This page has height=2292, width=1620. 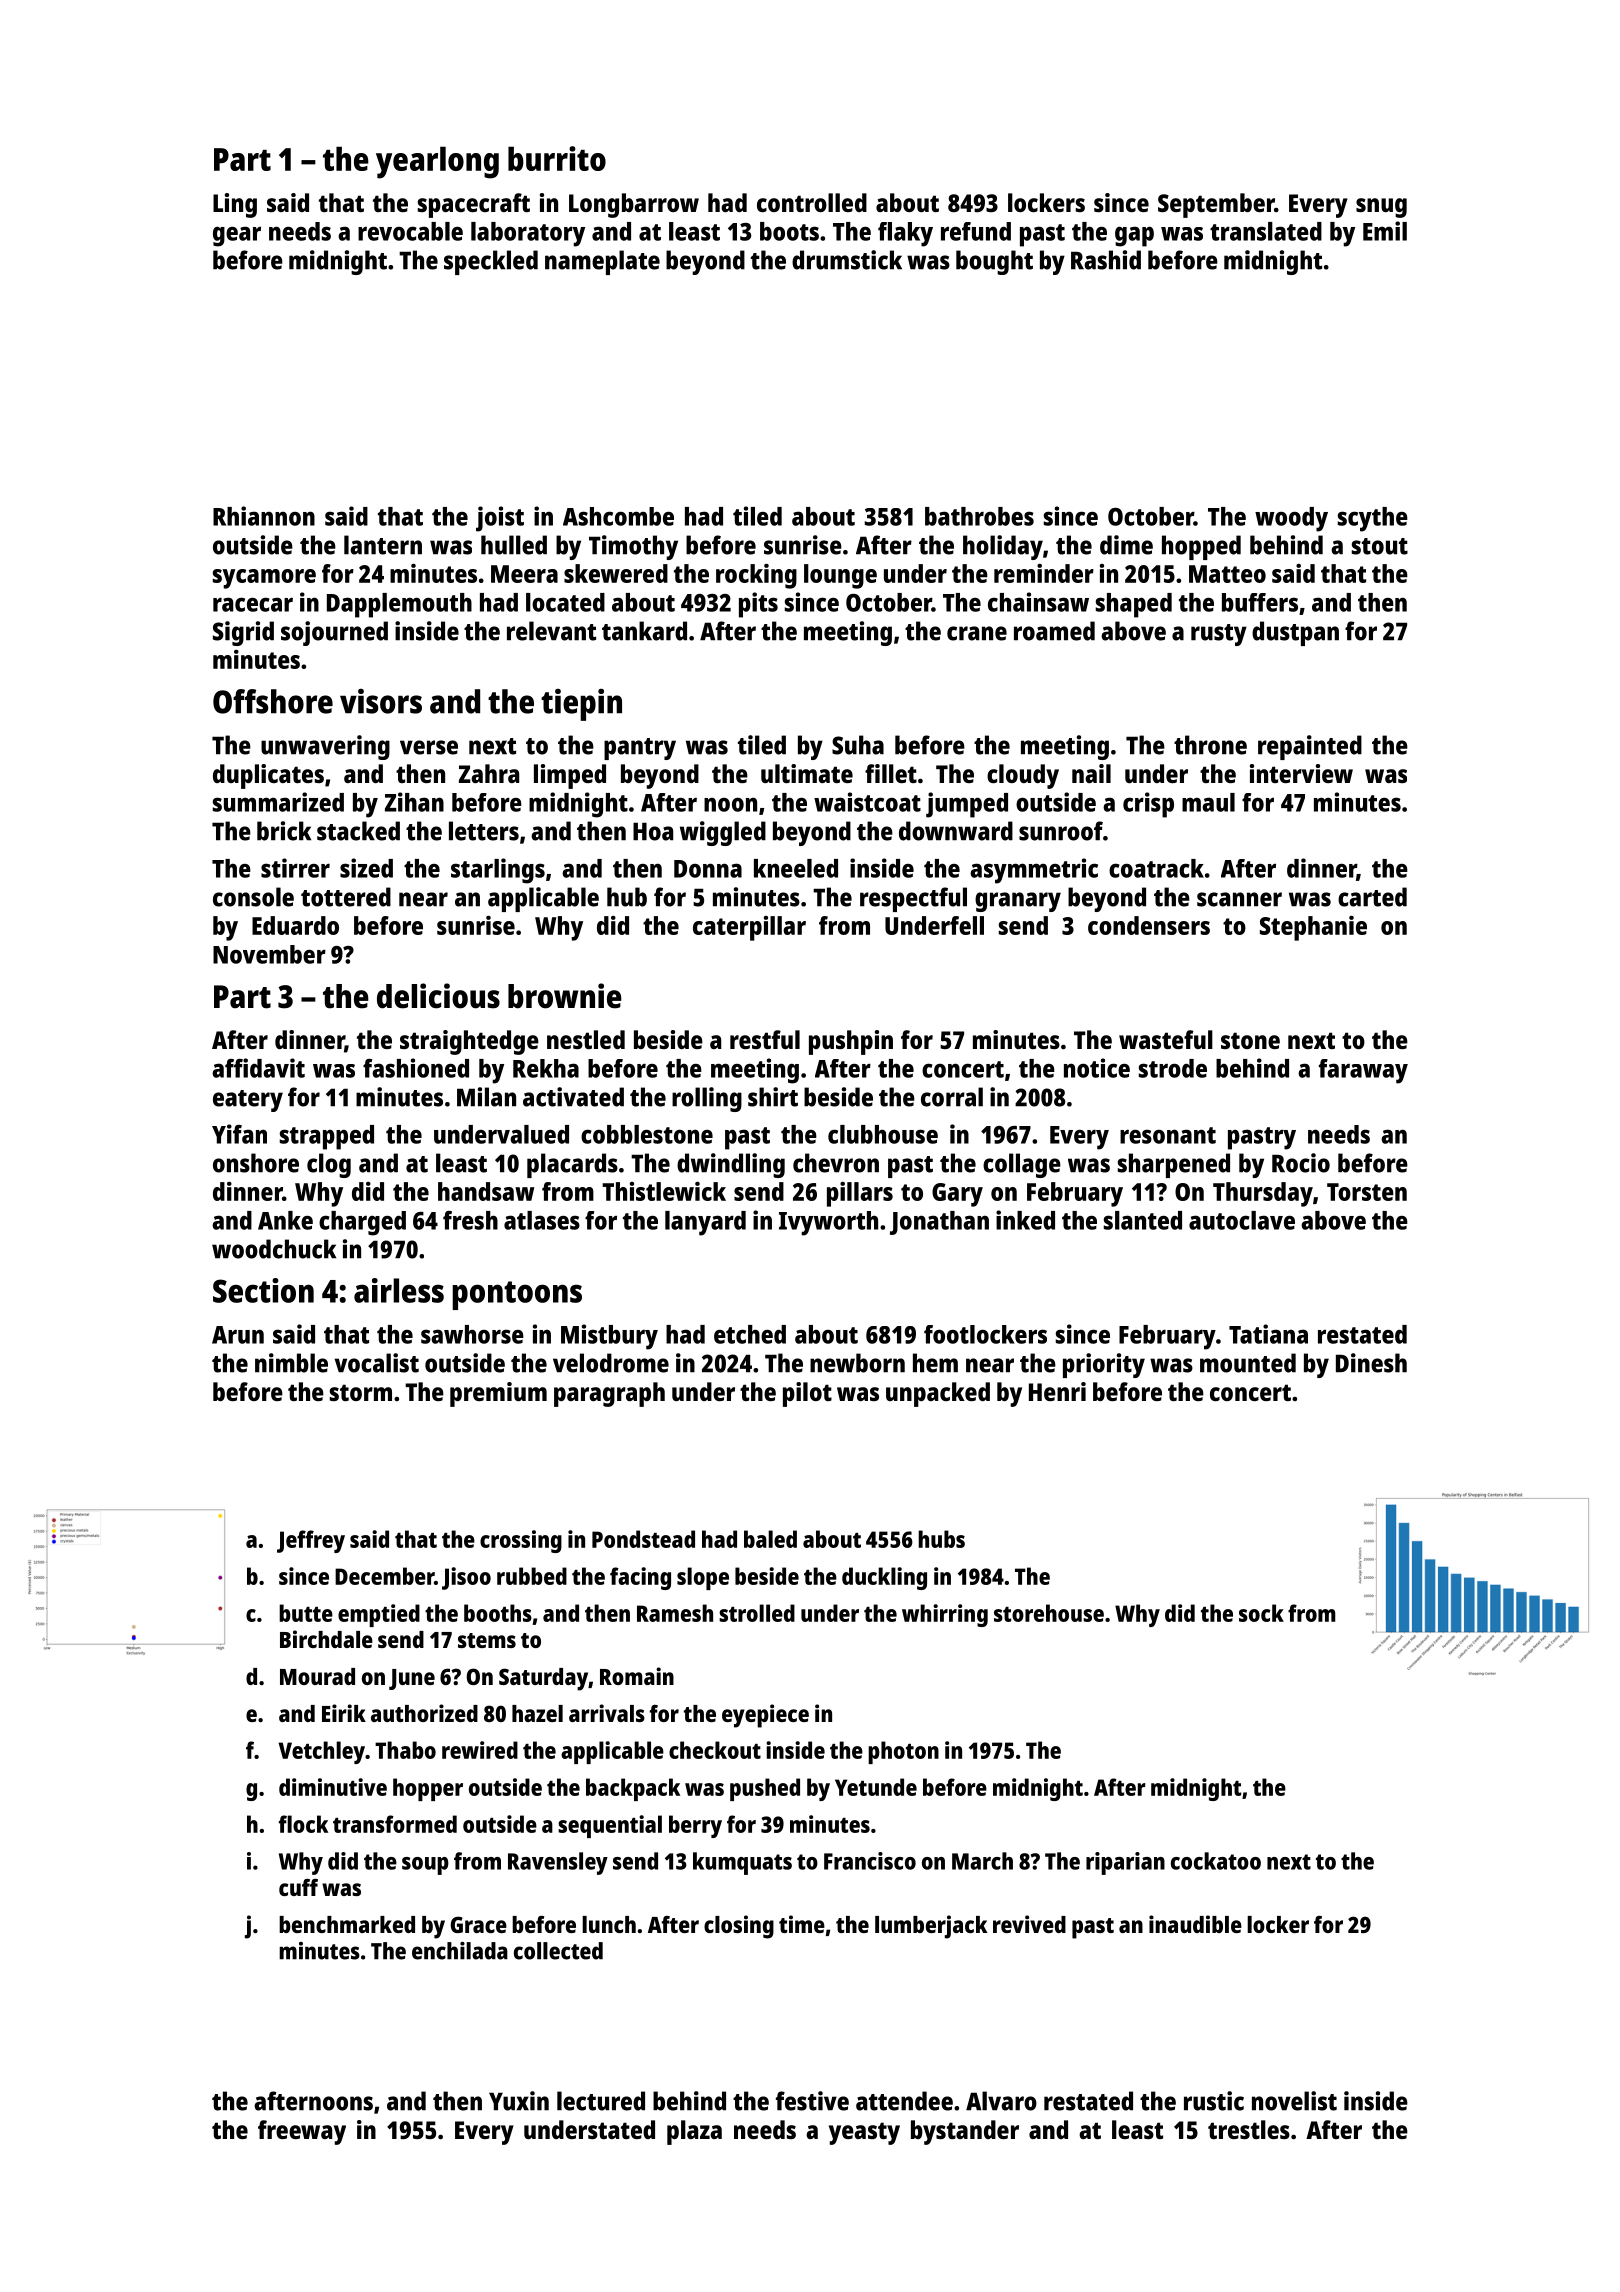 I want to click on translated, so click(x=1266, y=231).
